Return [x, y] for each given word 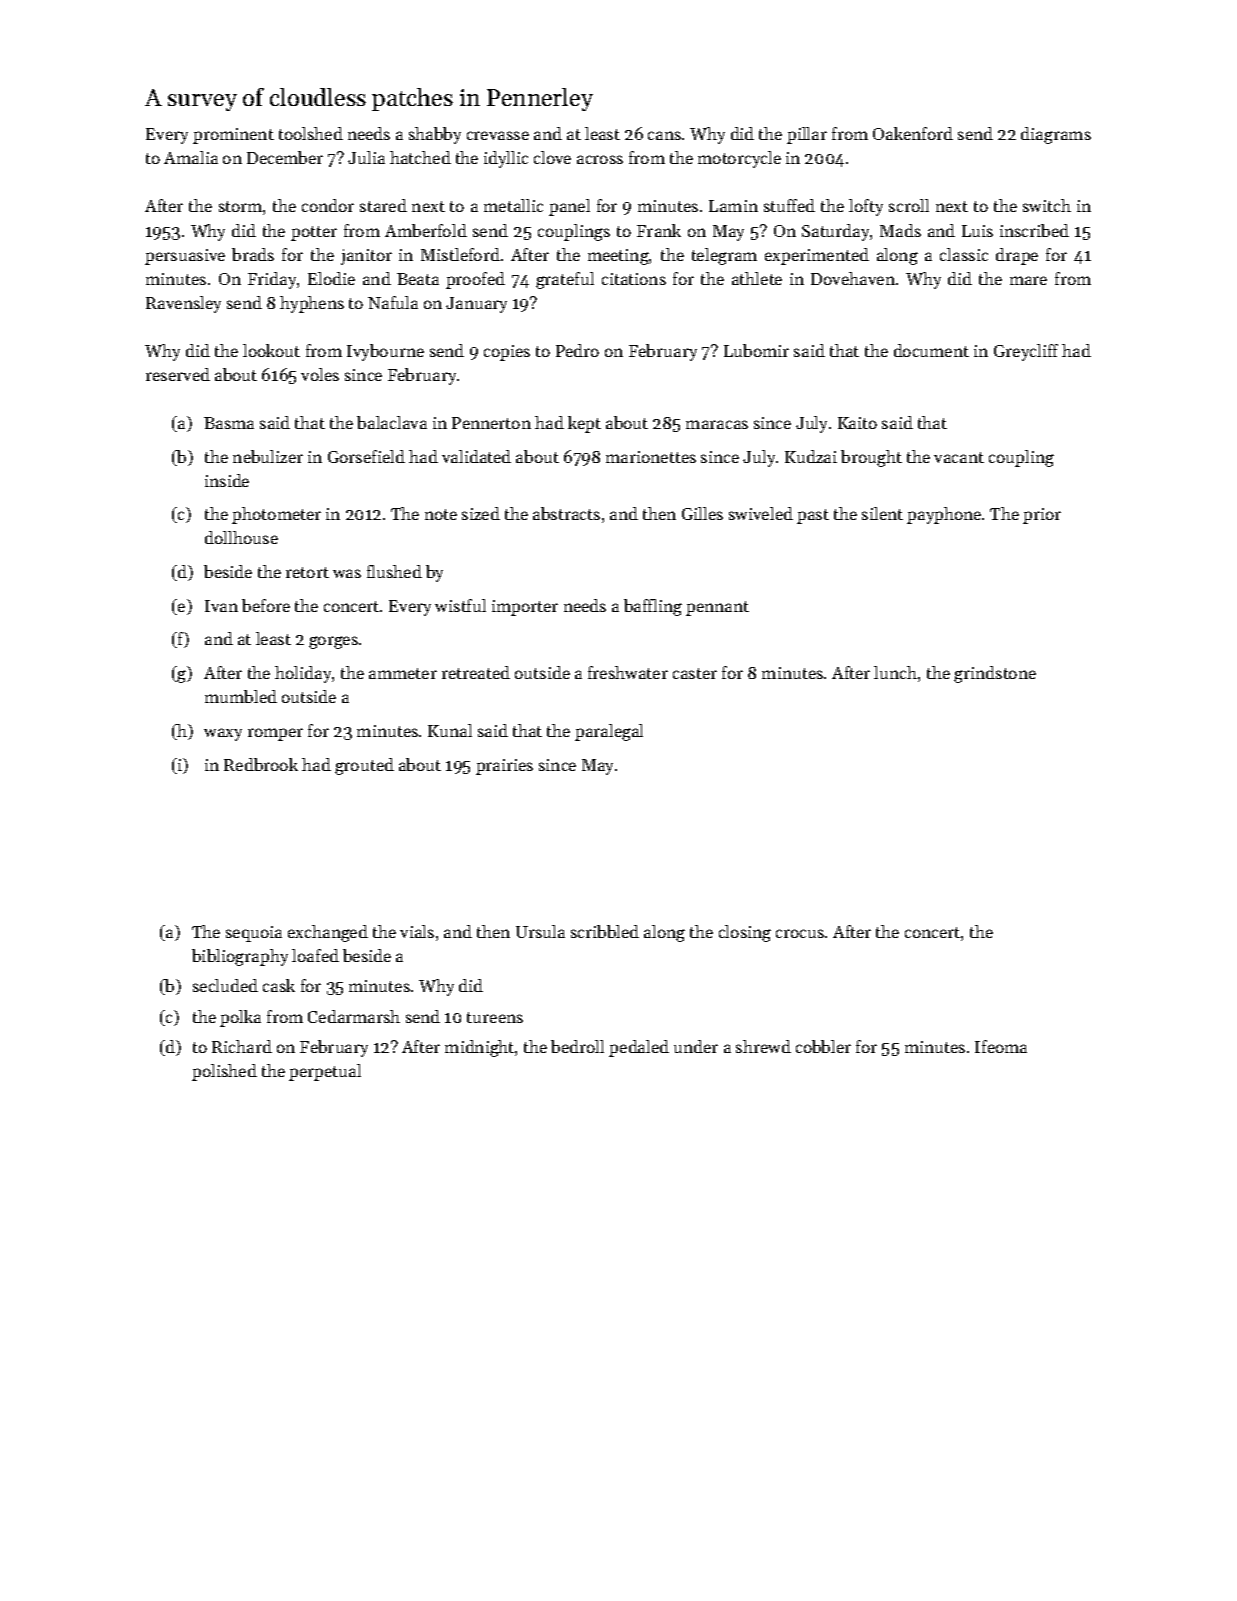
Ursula [540, 931]
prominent [233, 136]
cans [664, 135]
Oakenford [913, 133]
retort [307, 572]
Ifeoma [1001, 1046]
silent [882, 513]
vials [417, 931]
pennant [717, 608]
